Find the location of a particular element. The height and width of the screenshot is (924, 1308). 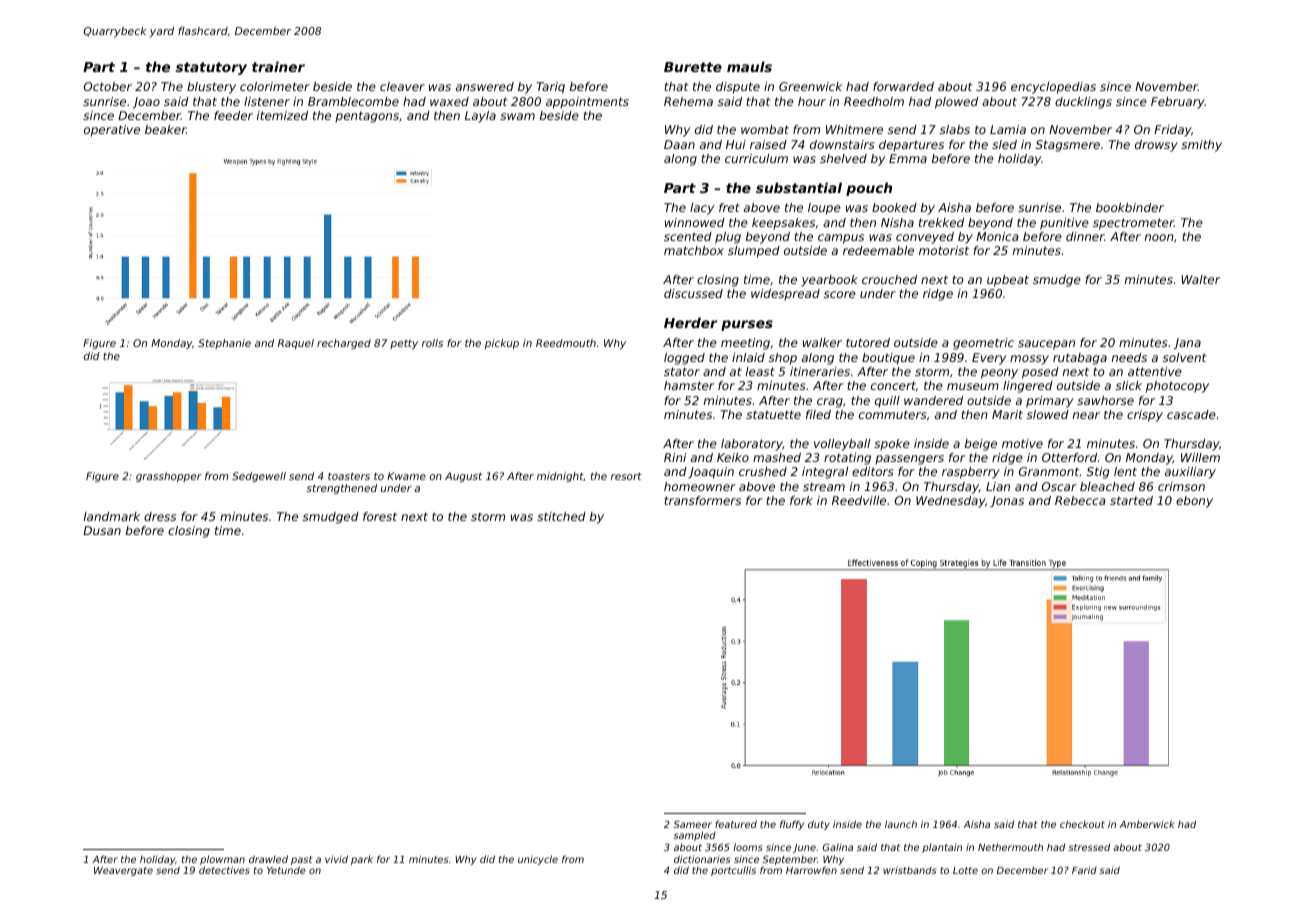

Joao is located at coordinates (146, 103).
